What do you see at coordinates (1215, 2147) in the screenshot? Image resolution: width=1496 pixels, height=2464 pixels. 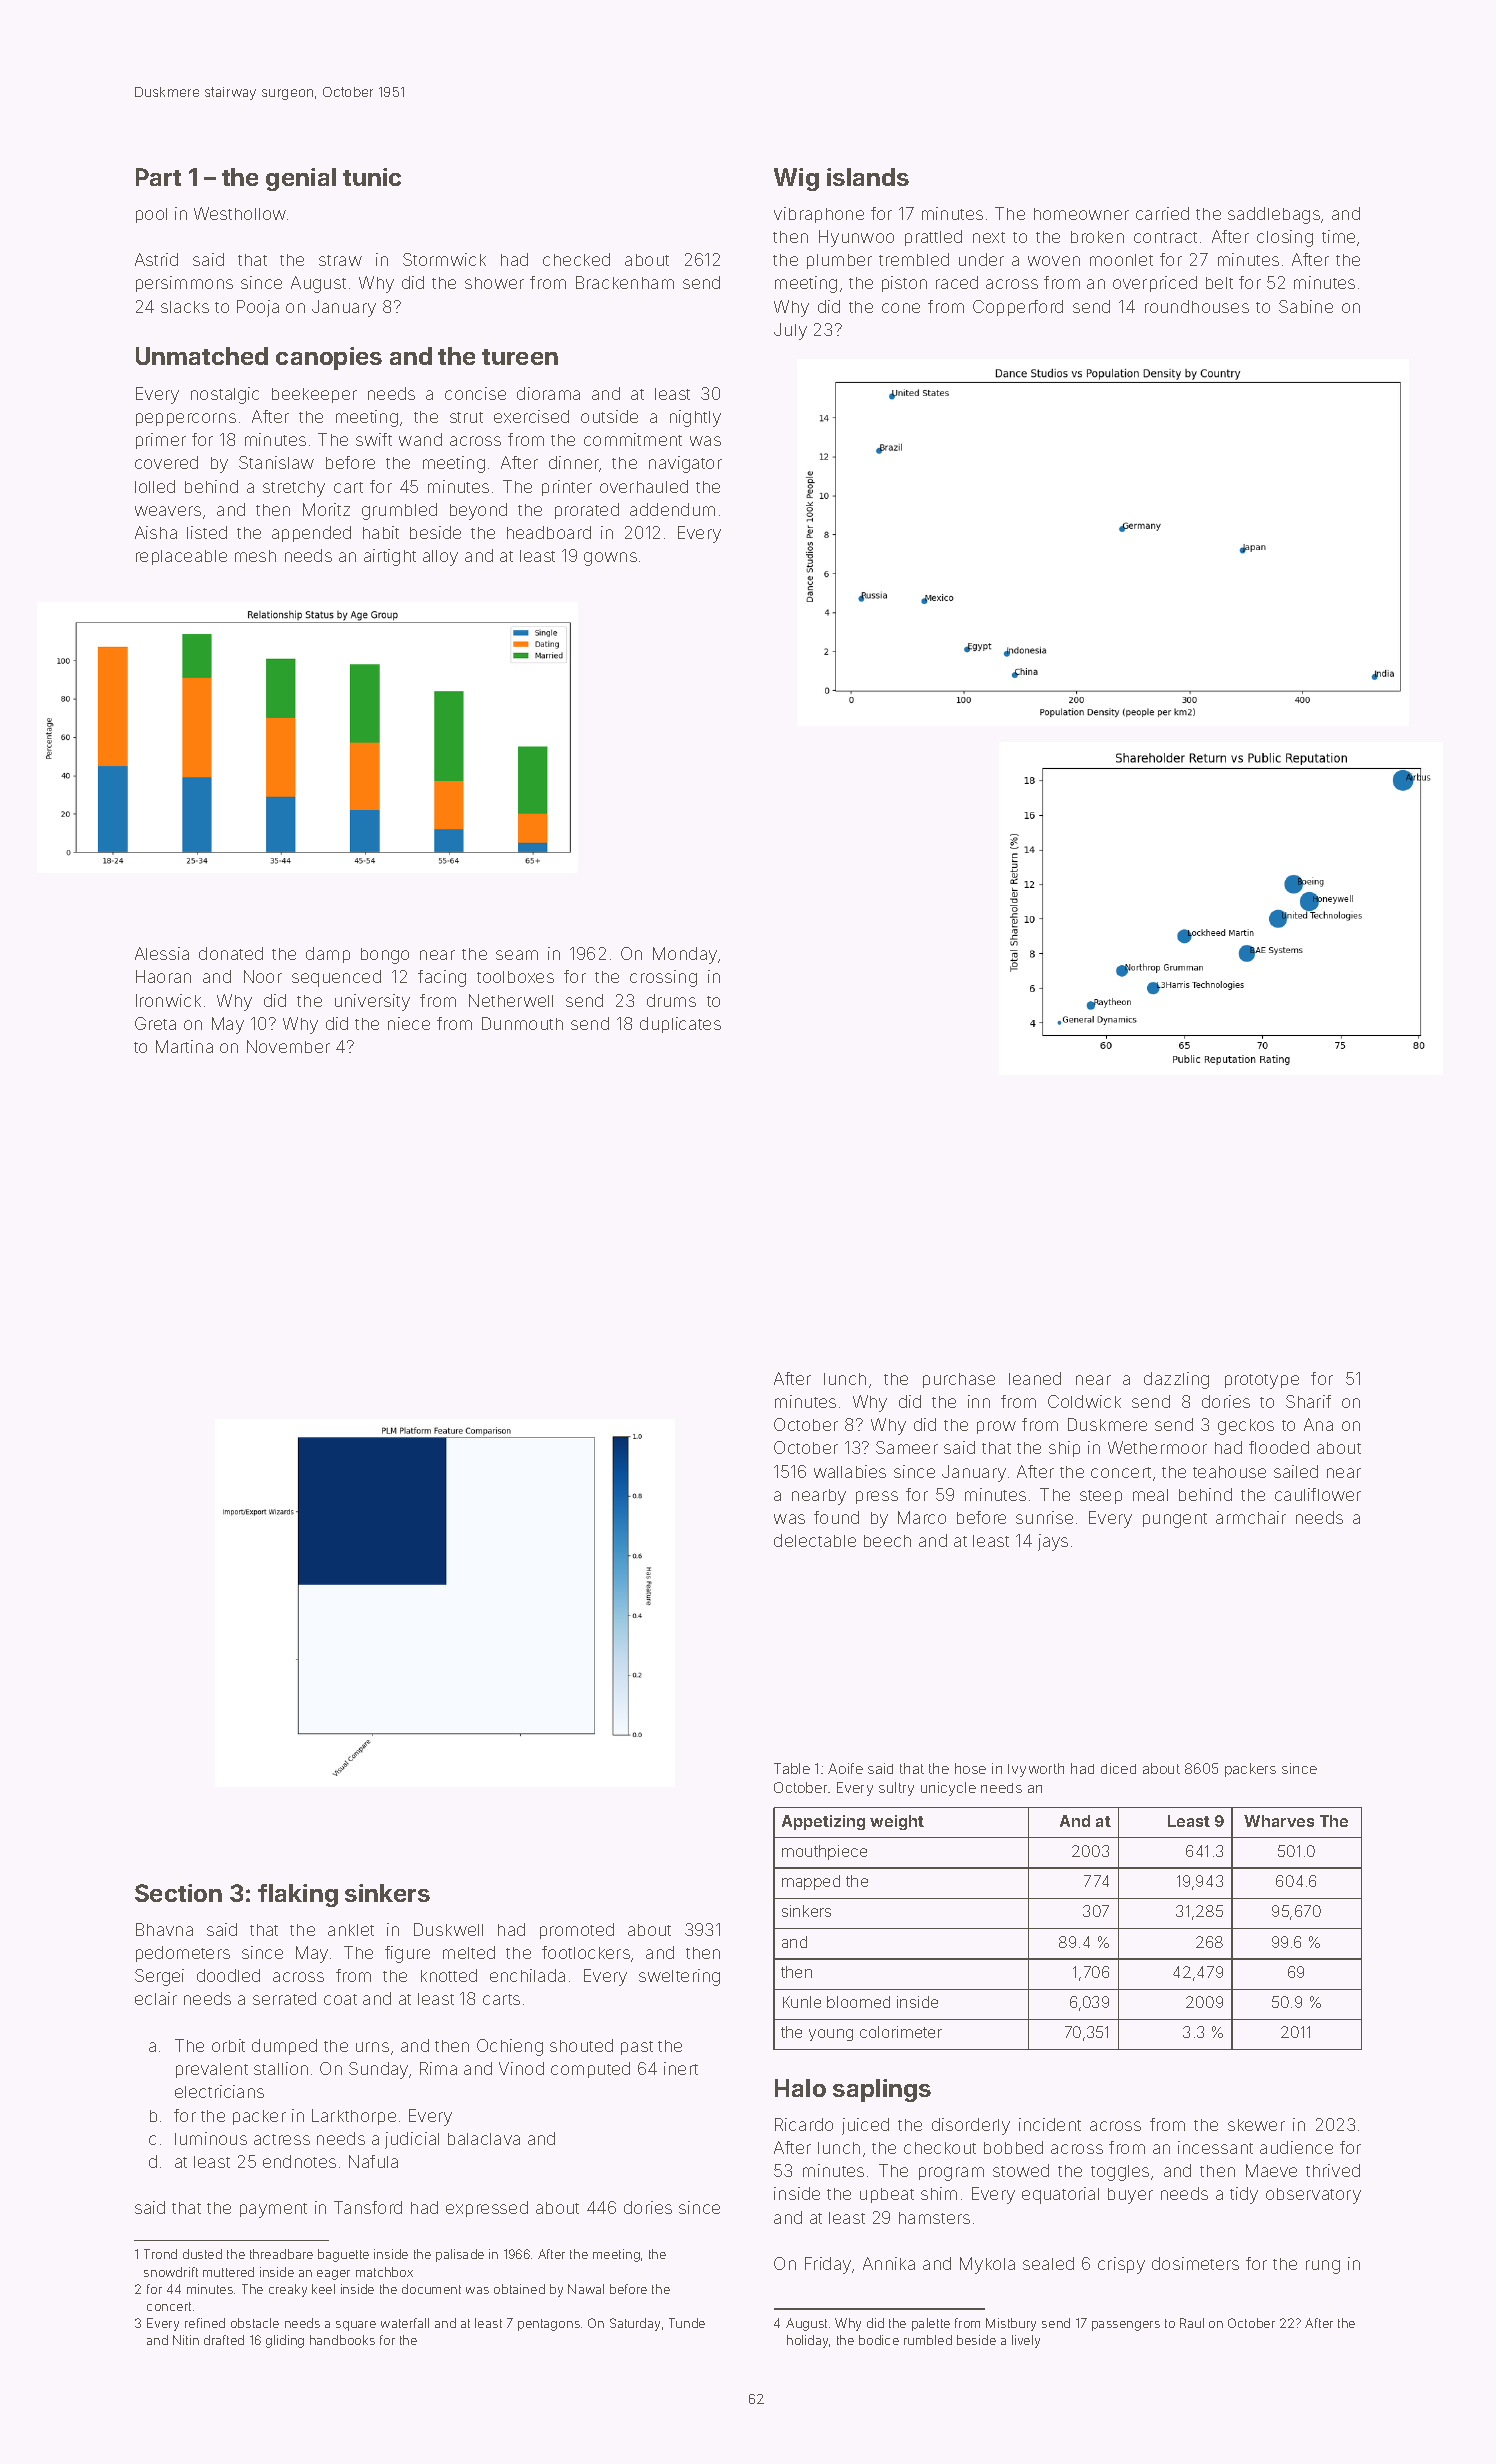 I see `incessant` at bounding box center [1215, 2147].
